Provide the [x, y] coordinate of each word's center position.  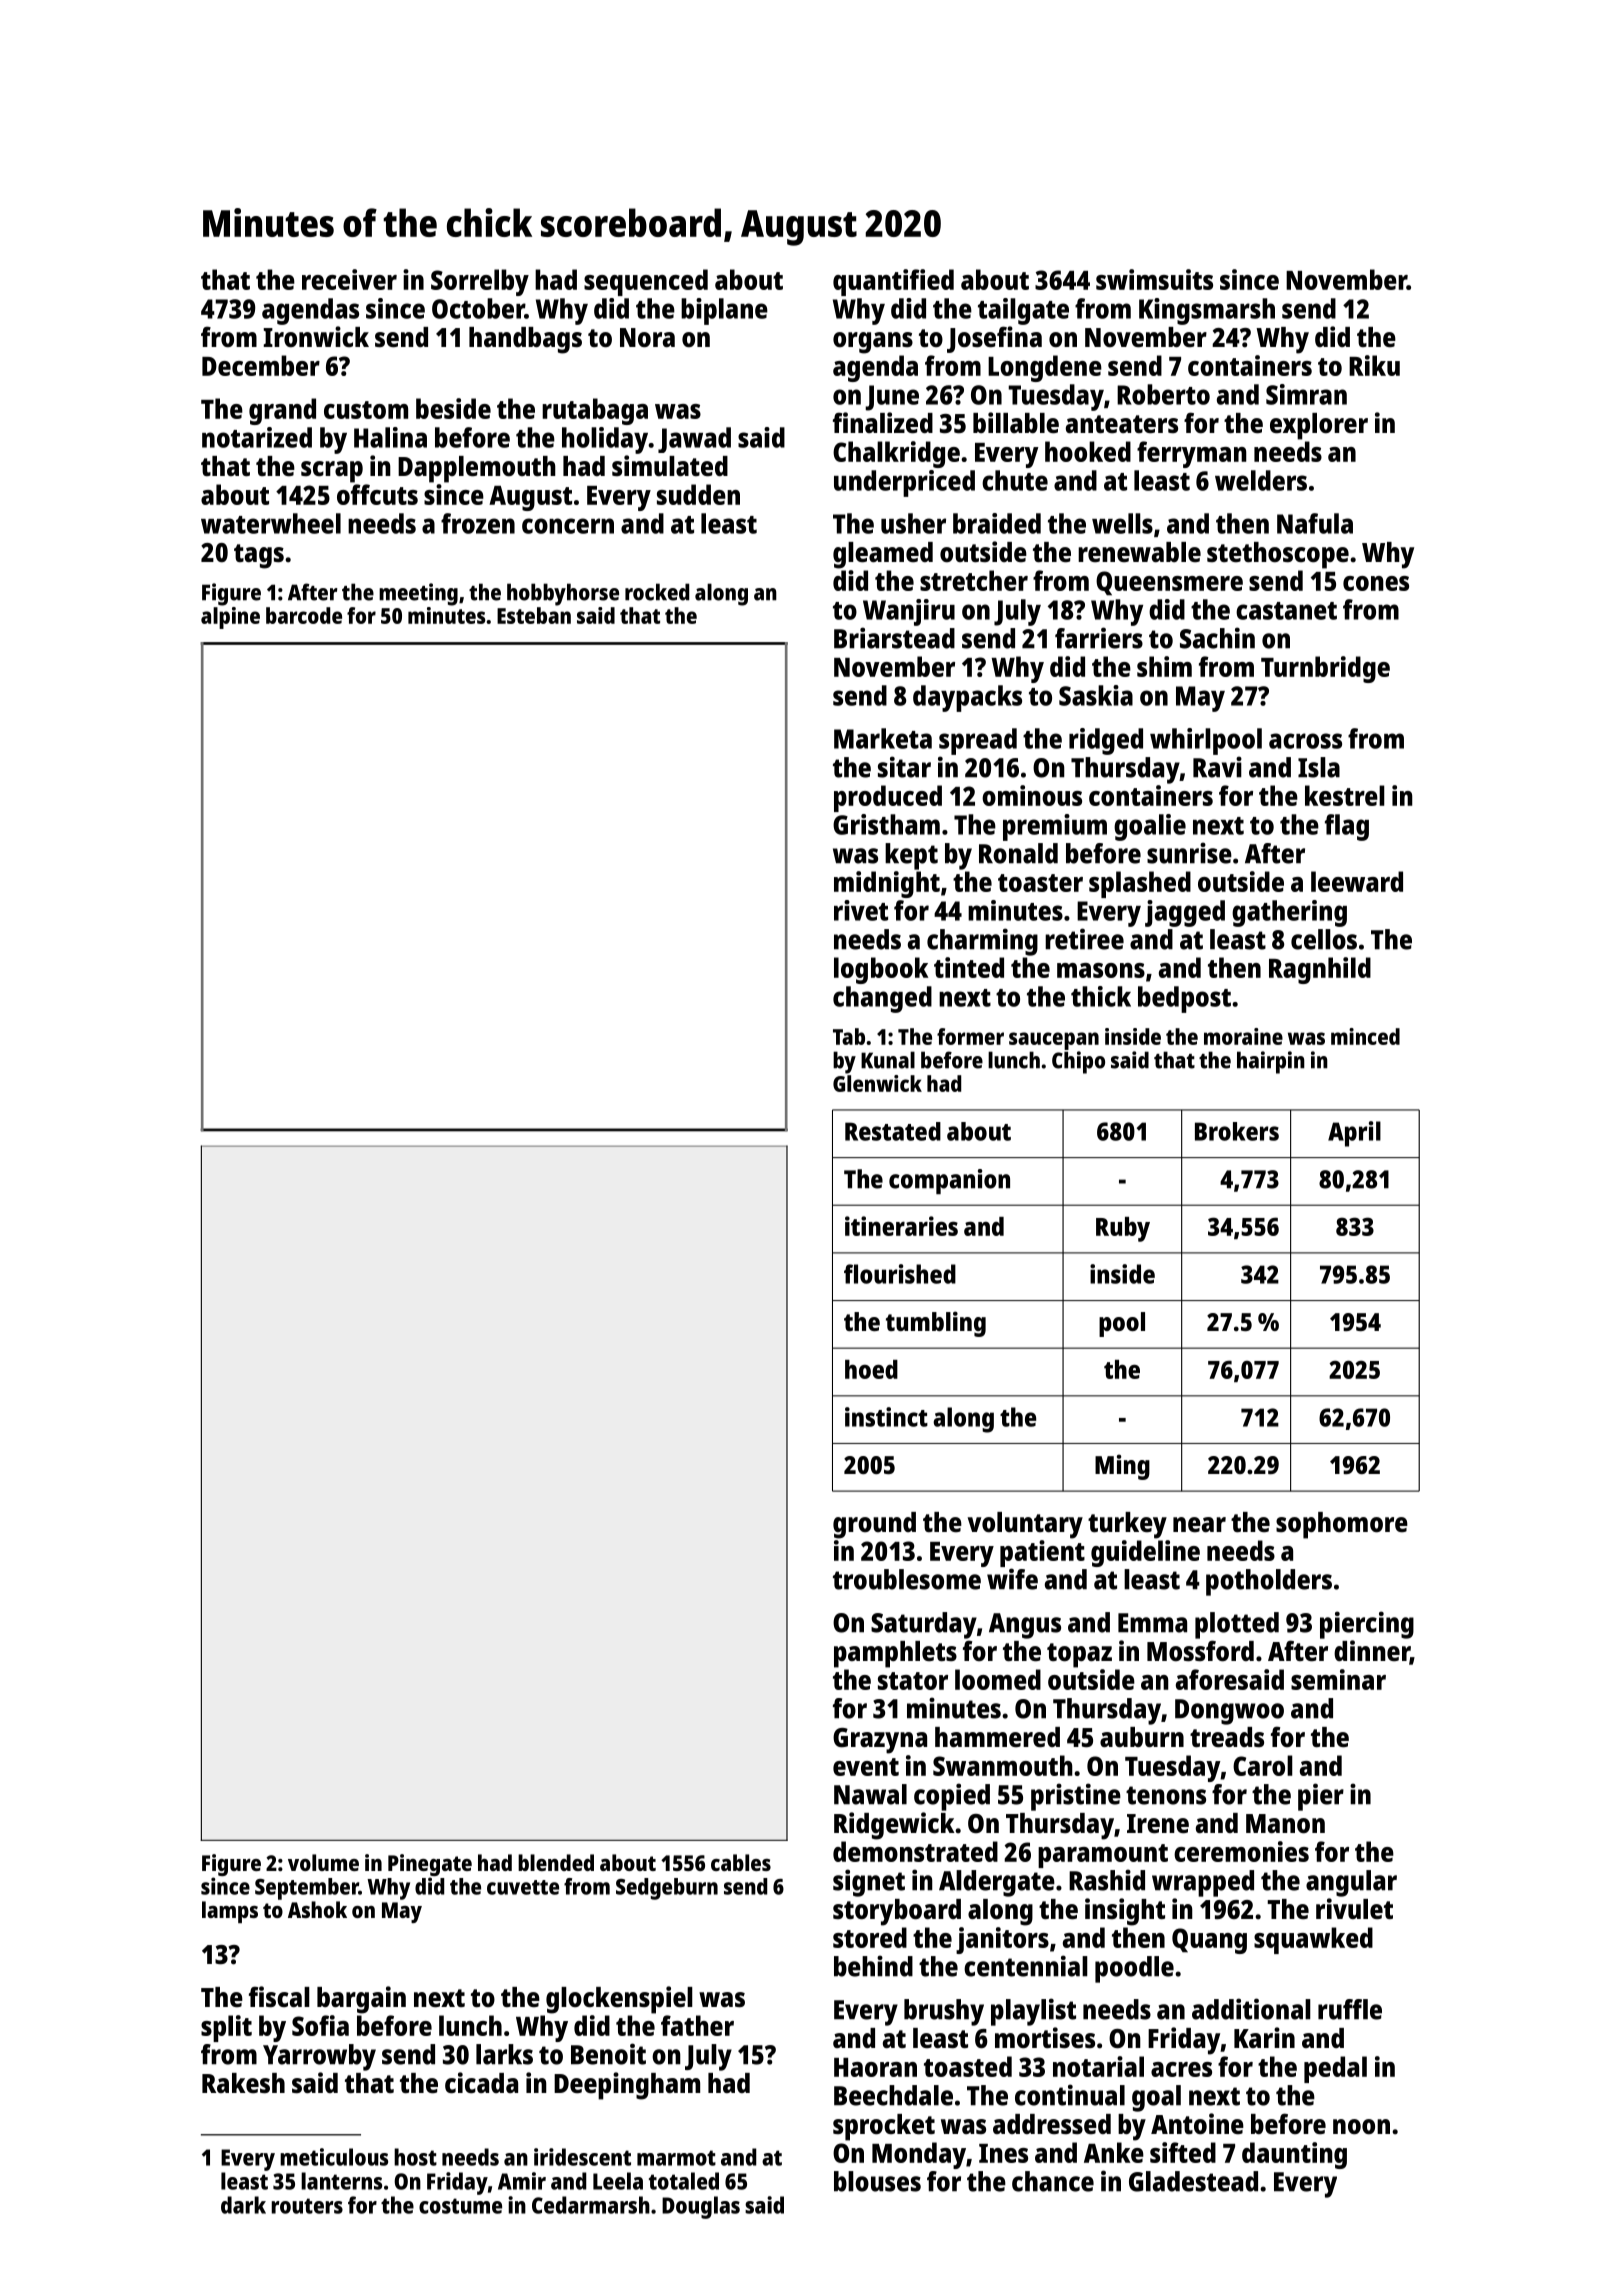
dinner [1372, 1652]
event [866, 1767]
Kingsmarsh [1207, 311]
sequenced [646, 282]
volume [323, 1862]
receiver [349, 279]
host [415, 2157]
